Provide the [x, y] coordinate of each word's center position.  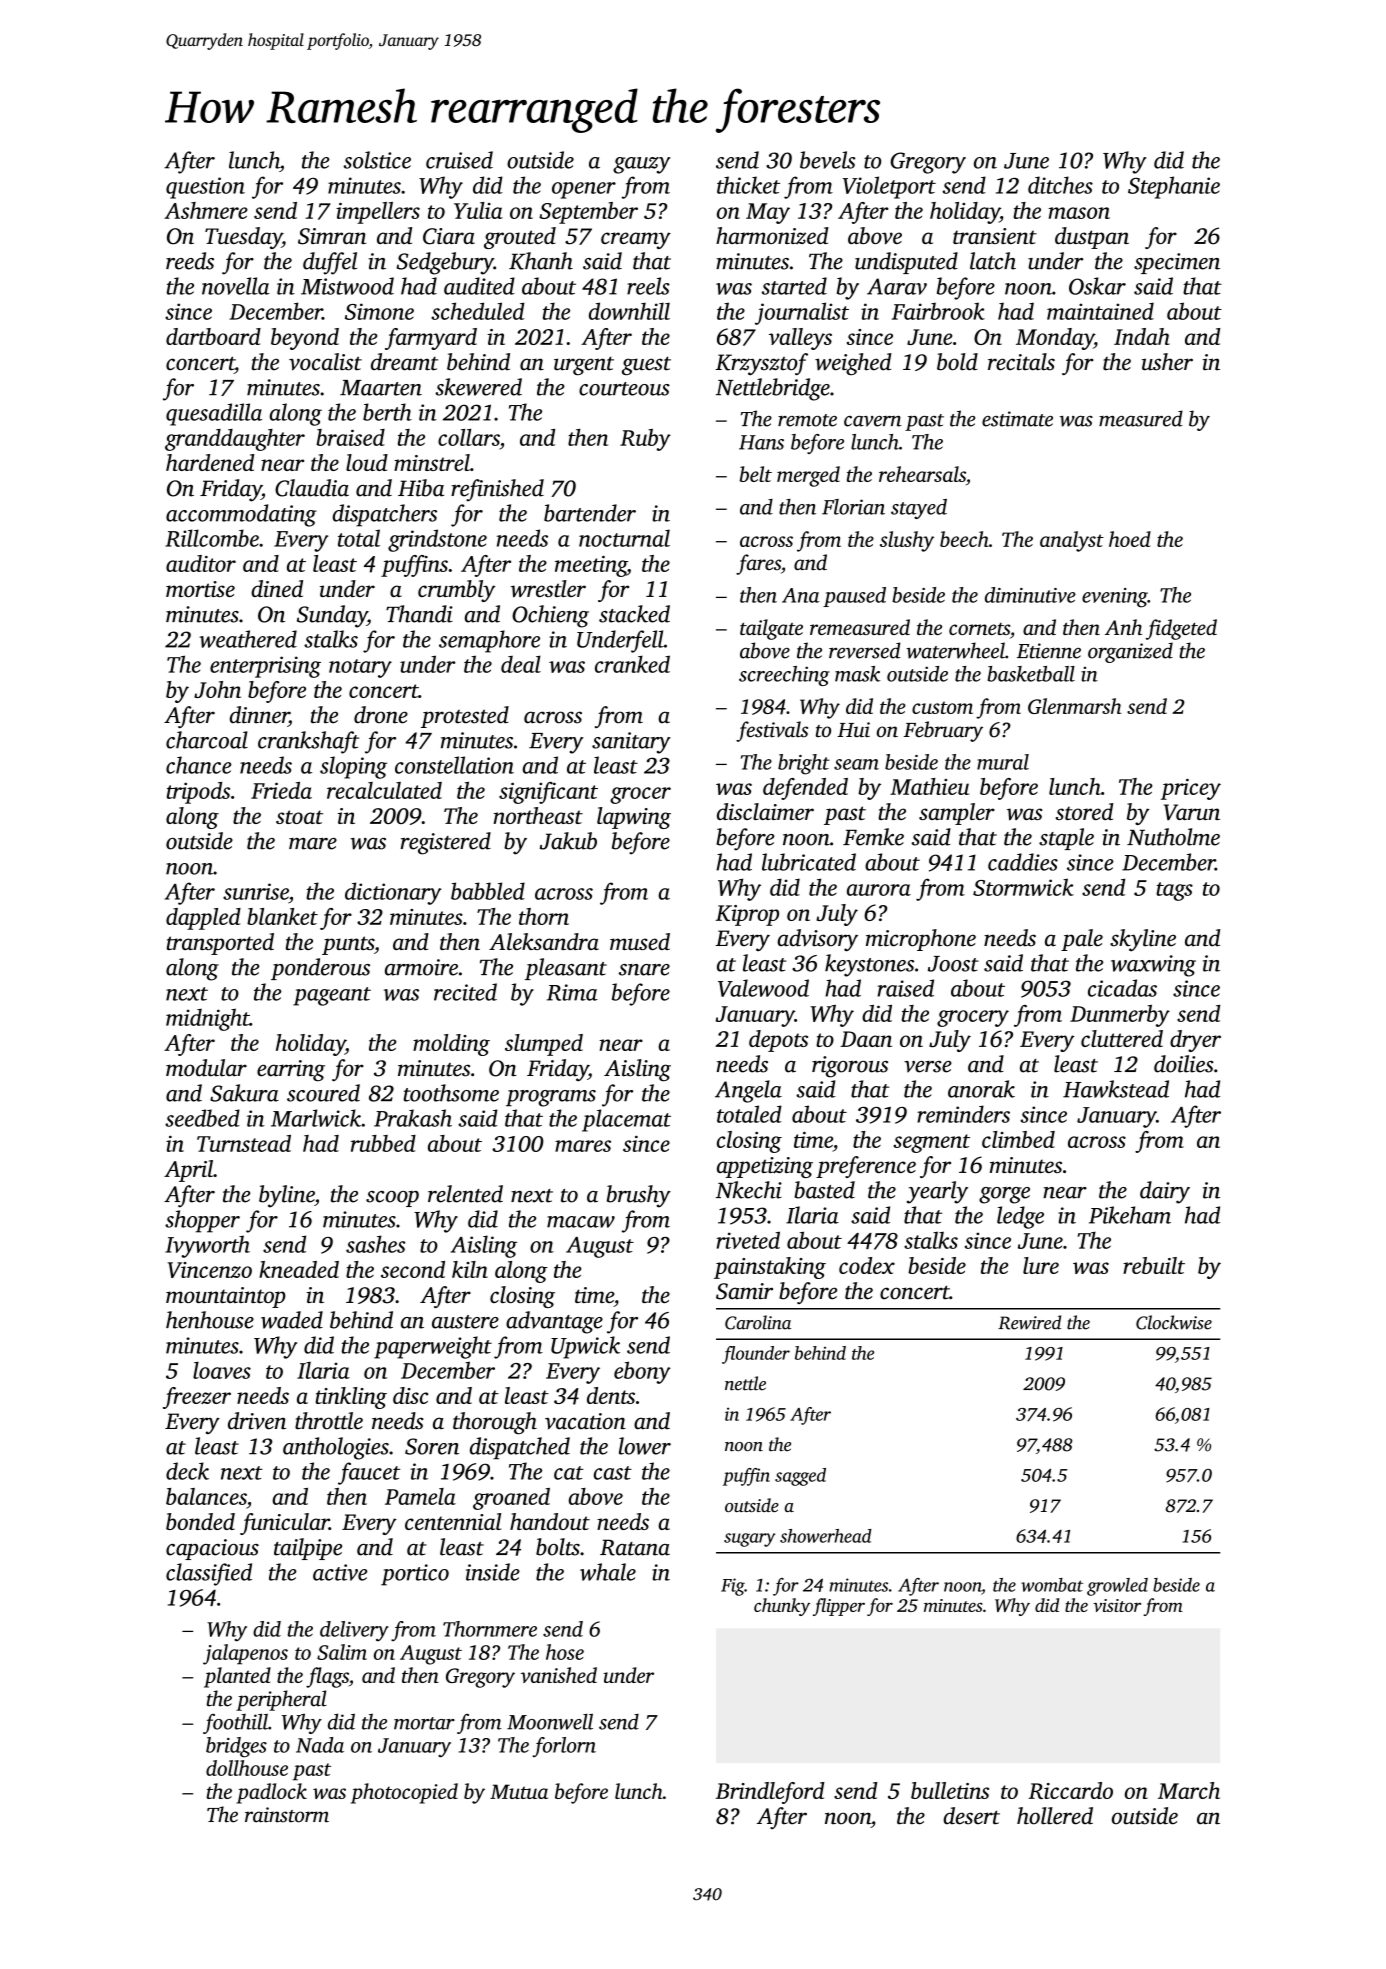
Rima [572, 992]
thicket [748, 185]
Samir [744, 1291]
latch [993, 261]
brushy [639, 1196]
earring [291, 1071]
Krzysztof [761, 364]
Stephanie [1174, 187]
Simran [332, 236]
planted [237, 1677]
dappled [203, 919]
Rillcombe [212, 538]
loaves [222, 1370]
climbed [1018, 1139]
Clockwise [1174, 1322]
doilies [1184, 1064]
